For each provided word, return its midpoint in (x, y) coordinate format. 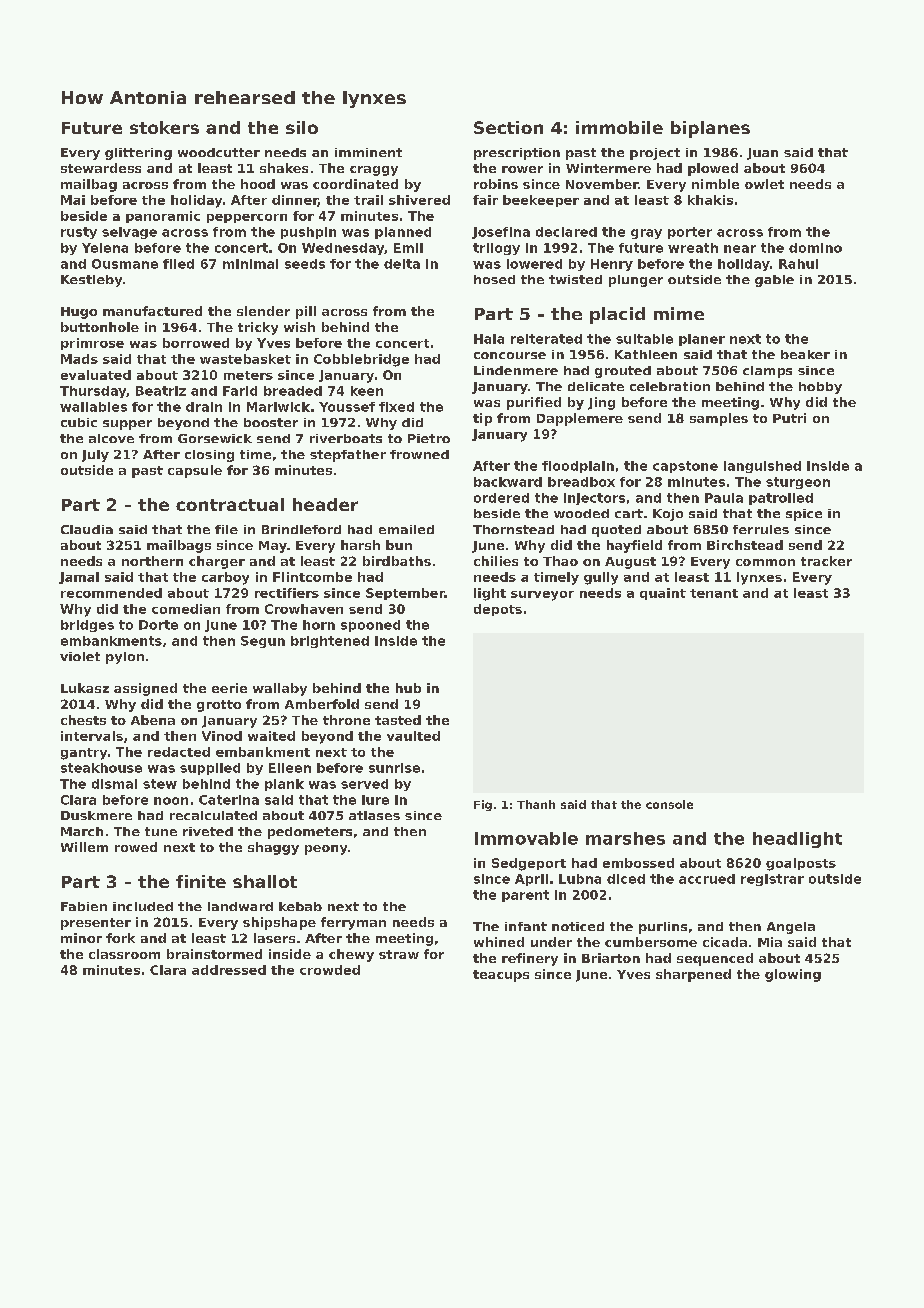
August (630, 563)
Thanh (536, 804)
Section (508, 127)
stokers (164, 127)
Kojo (668, 515)
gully (601, 578)
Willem (84, 847)
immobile (619, 127)
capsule (195, 471)
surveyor (542, 596)
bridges (87, 626)
